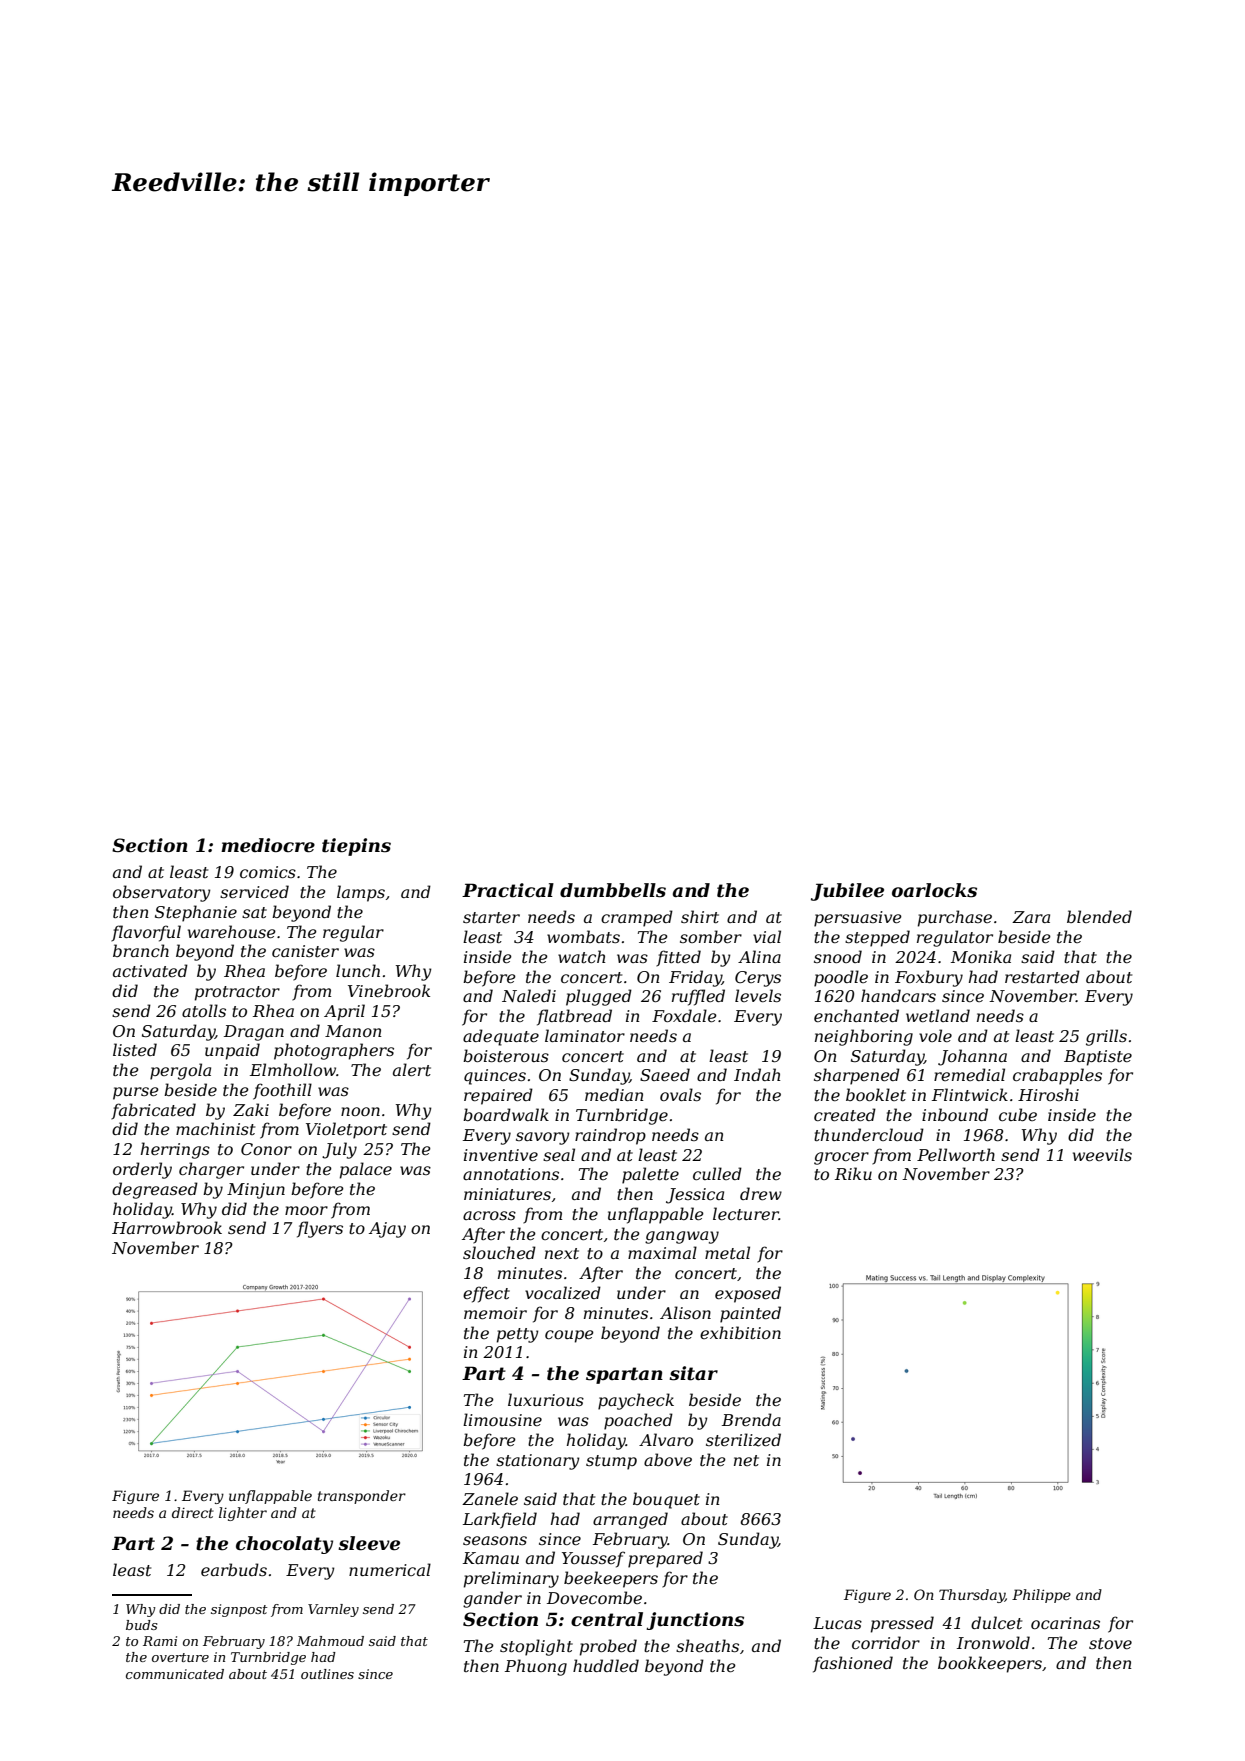 The width and height of the document is (1245, 1761). I want to click on direct, so click(193, 1512).
